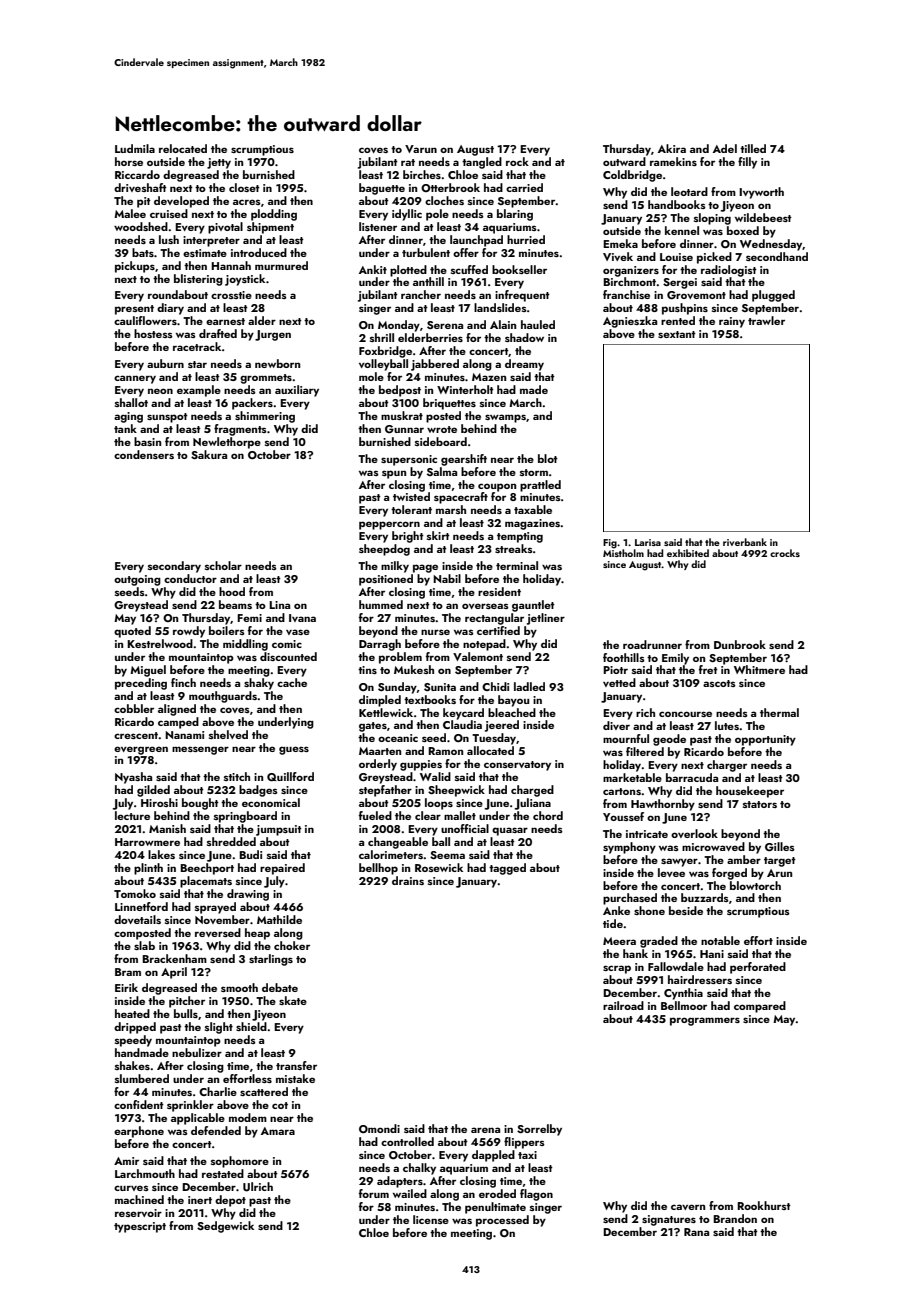 This screenshot has width=924, height=1308. What do you see at coordinates (167, 418) in the screenshot?
I see `sunspot` at bounding box center [167, 418].
